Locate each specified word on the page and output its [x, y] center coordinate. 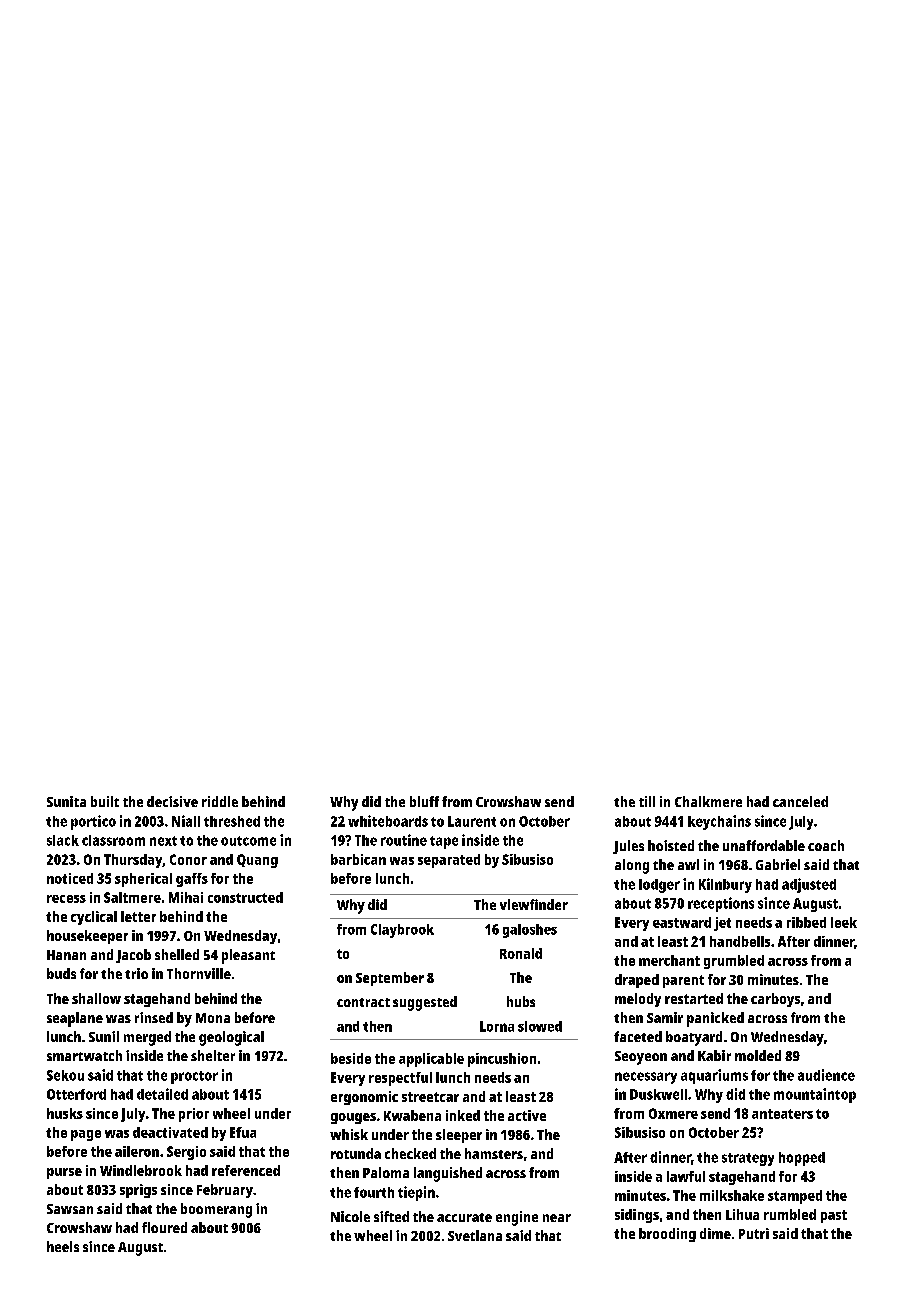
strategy [748, 1159]
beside [351, 1058]
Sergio [186, 1153]
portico [93, 822]
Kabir [714, 1055]
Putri [754, 1233]
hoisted [671, 845]
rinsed [154, 1017]
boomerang [216, 1210]
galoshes [530, 931]
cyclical [94, 918]
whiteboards [388, 821]
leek [844, 922]
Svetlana [475, 1235]
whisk [349, 1134]
